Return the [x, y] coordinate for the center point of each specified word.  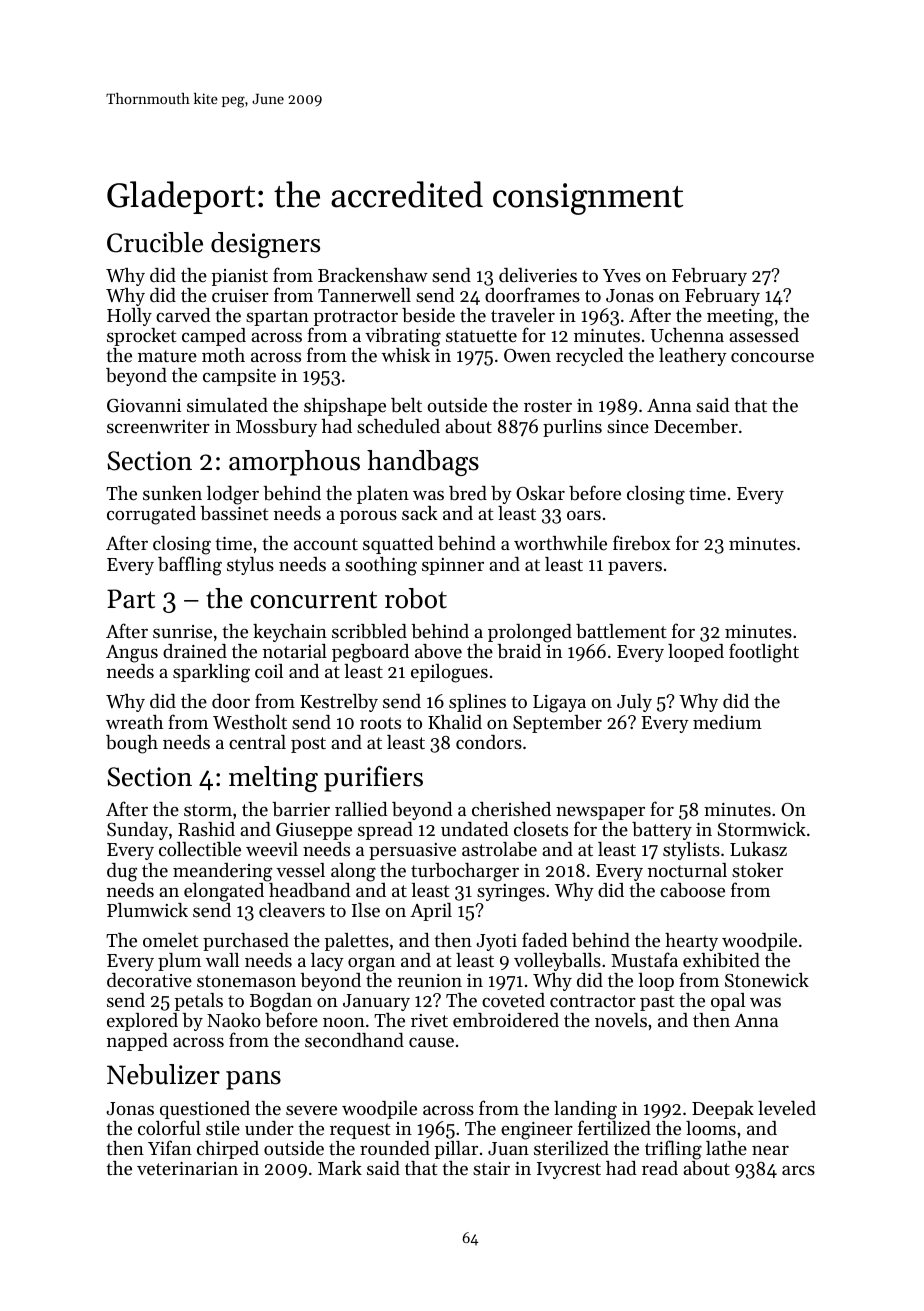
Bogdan [281, 1002]
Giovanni [144, 406]
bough [132, 744]
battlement [621, 631]
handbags [423, 463]
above [438, 651]
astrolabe [499, 849]
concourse [772, 357]
